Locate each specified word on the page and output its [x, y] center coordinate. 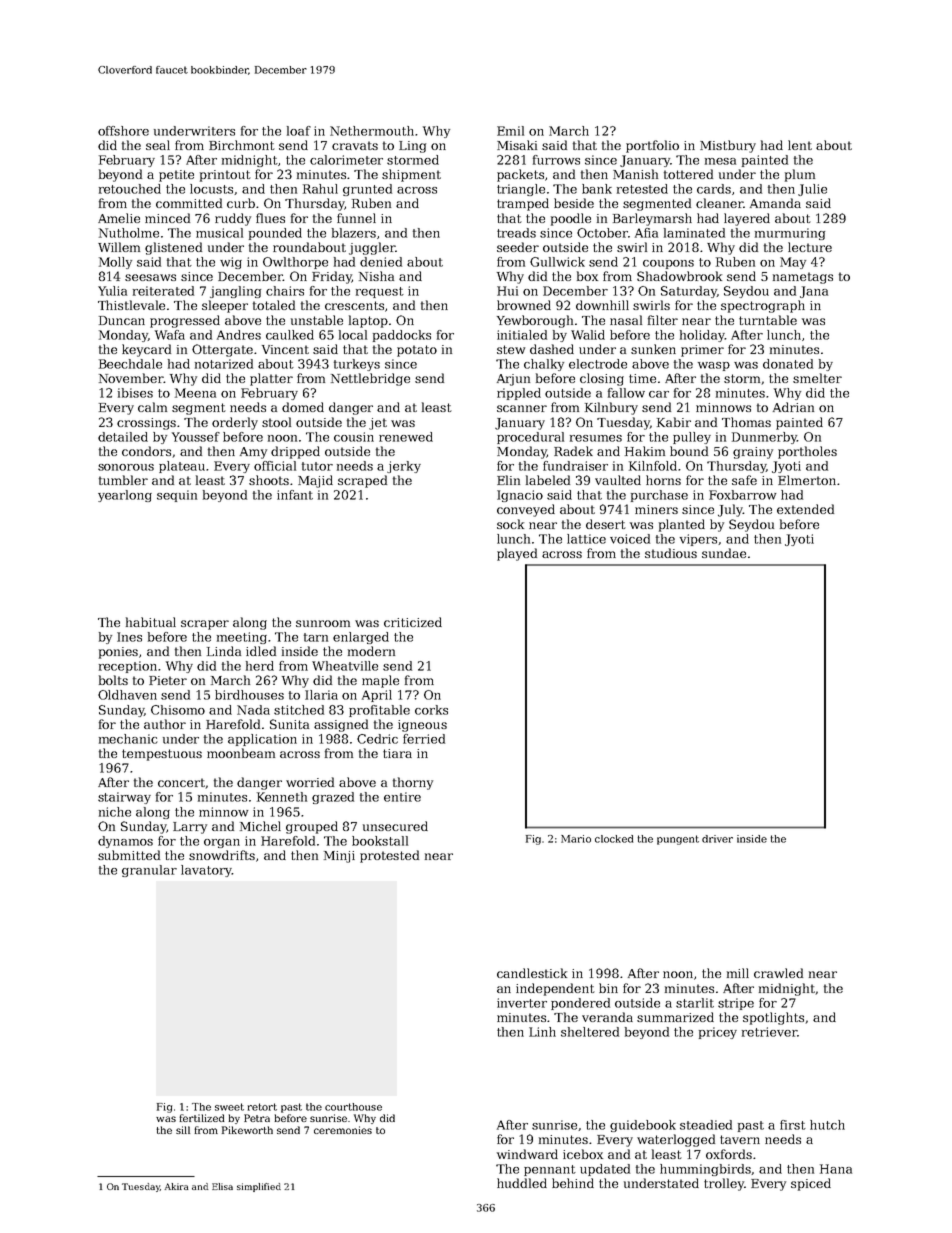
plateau [182, 467]
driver [717, 839]
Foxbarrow [743, 495]
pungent [678, 840]
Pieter [168, 680]
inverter [522, 1003]
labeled [548, 480]
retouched [130, 189]
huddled [522, 1183]
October [602, 233]
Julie [812, 190]
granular [149, 871]
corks [431, 710]
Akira [176, 1186]
